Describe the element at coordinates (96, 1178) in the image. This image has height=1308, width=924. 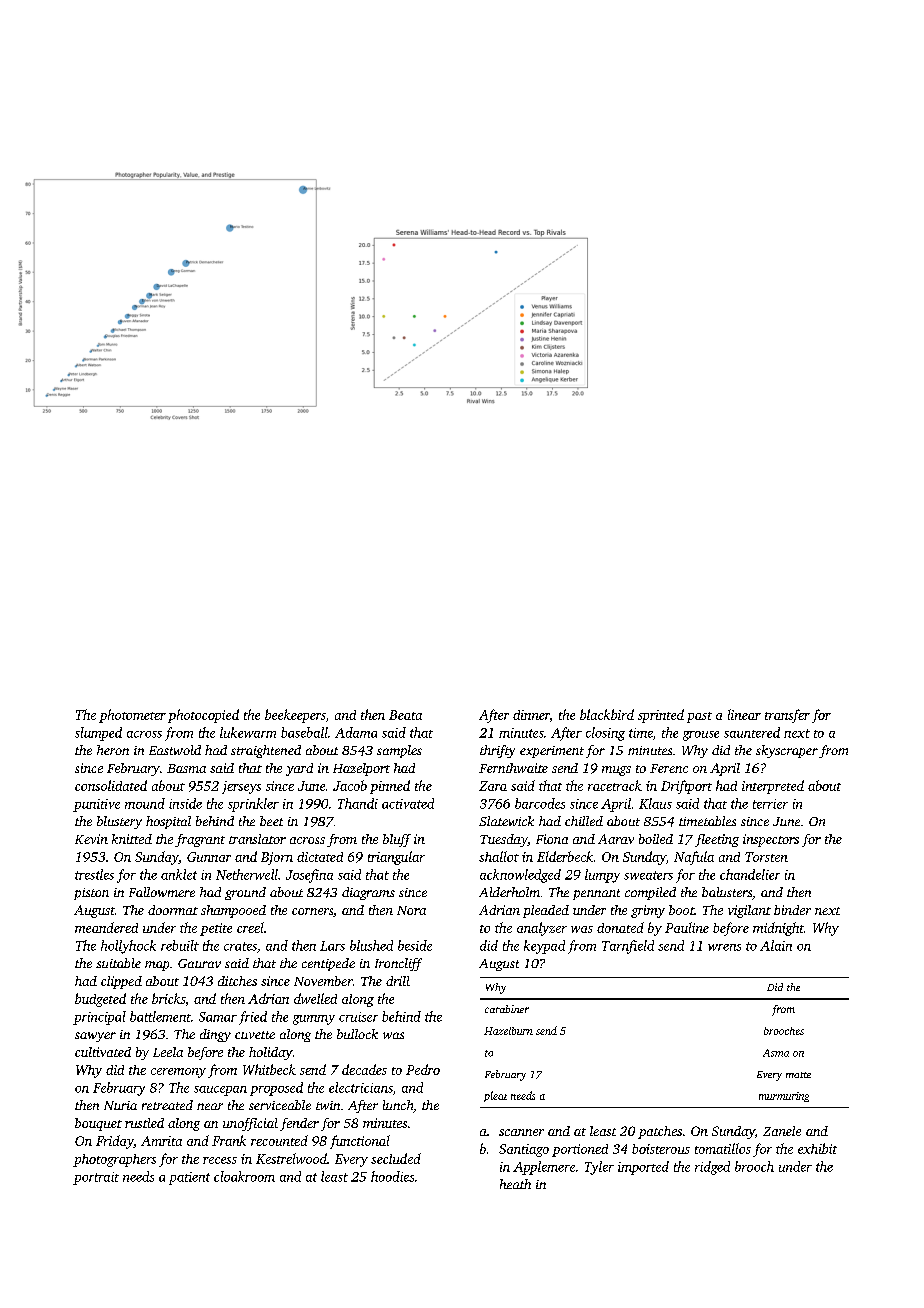
I see `portrait` at that location.
